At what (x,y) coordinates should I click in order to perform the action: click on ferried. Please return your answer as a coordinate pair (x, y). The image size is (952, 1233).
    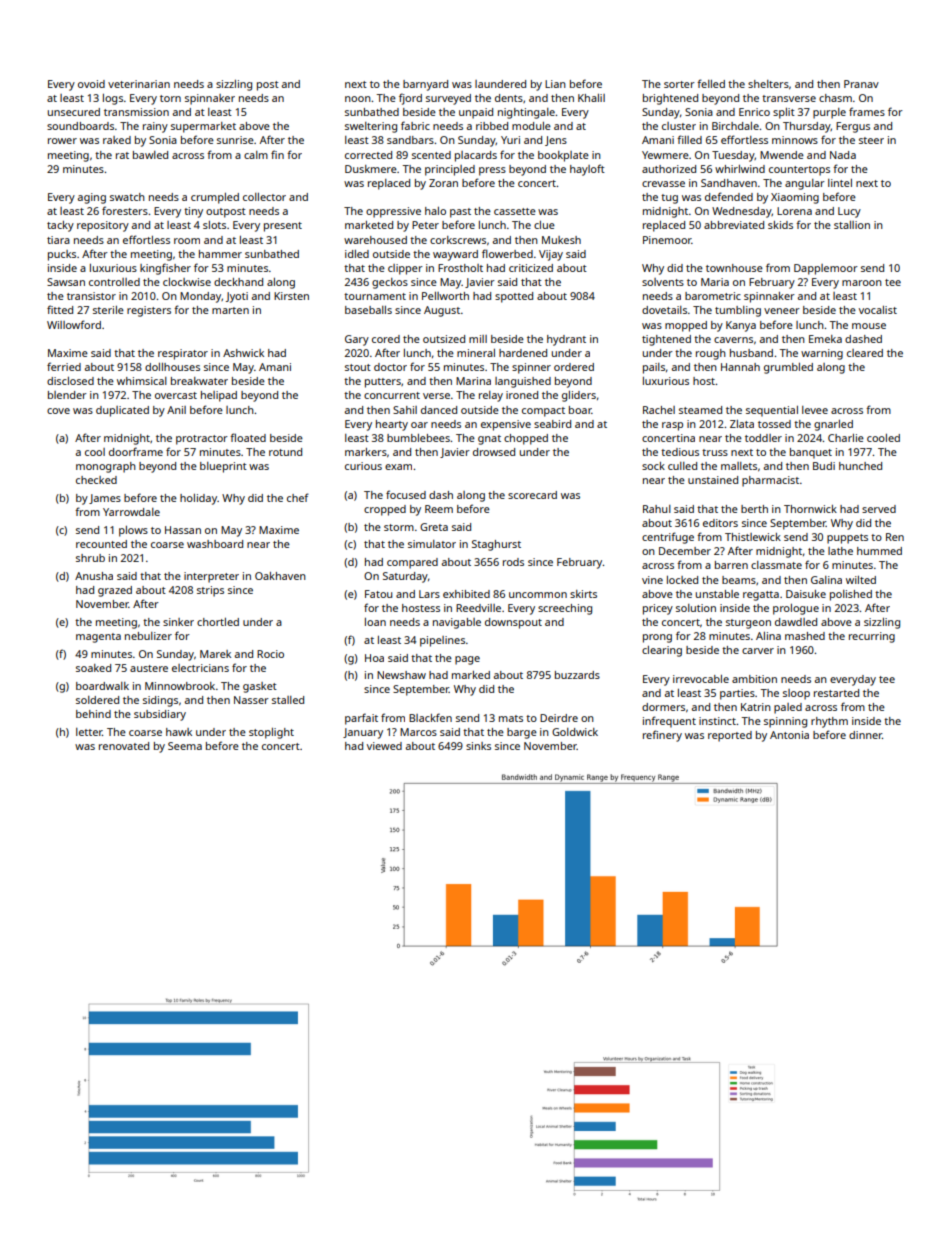
    Looking at the image, I should click on (64, 366).
